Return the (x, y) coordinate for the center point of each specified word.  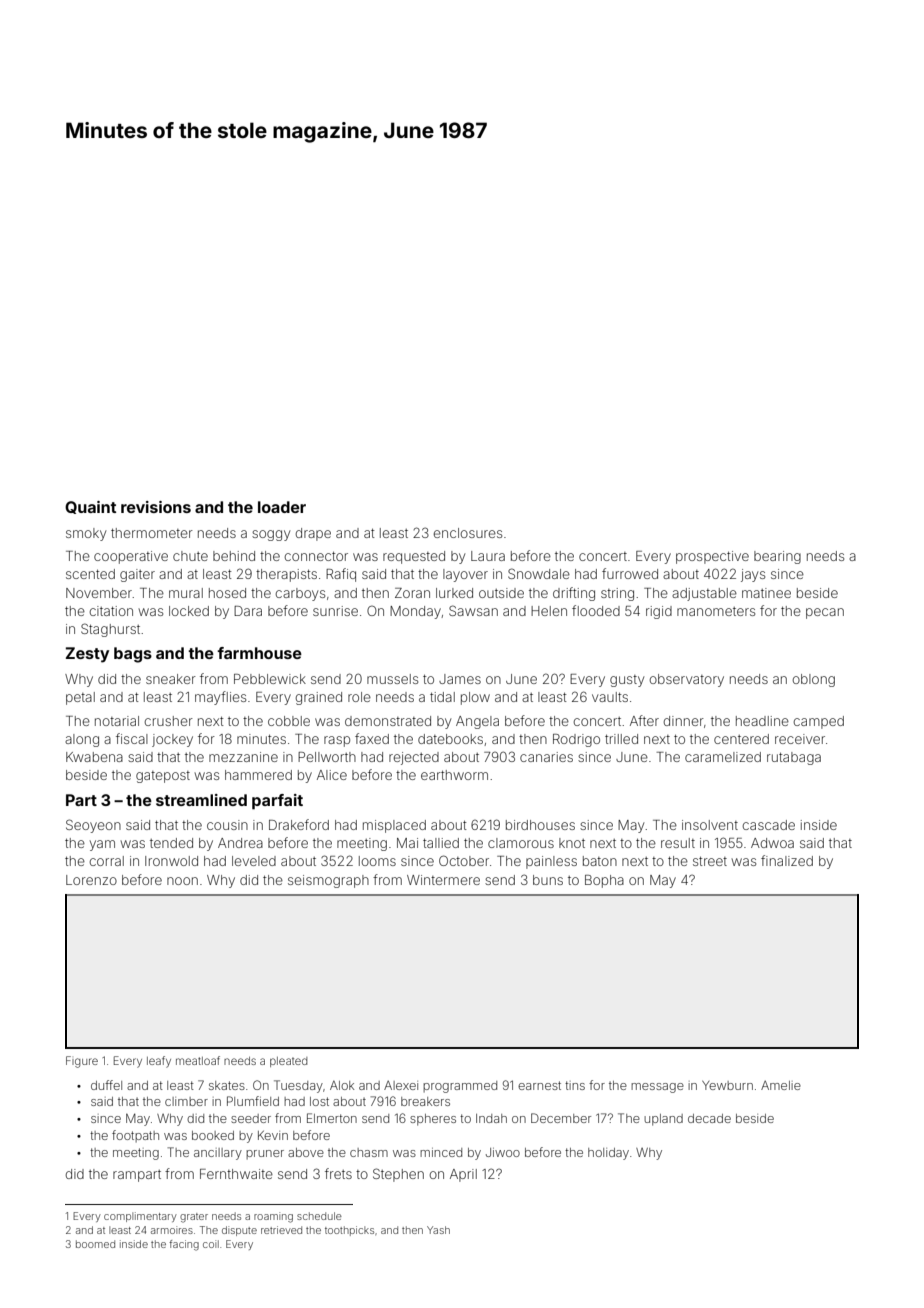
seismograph (328, 881)
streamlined (201, 800)
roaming (273, 1217)
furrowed (630, 573)
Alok (342, 1085)
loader (282, 507)
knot (572, 843)
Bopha (604, 881)
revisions (156, 507)
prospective (712, 557)
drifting (574, 594)
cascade (769, 825)
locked (189, 611)
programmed (460, 1087)
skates (227, 1085)
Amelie (781, 1085)
